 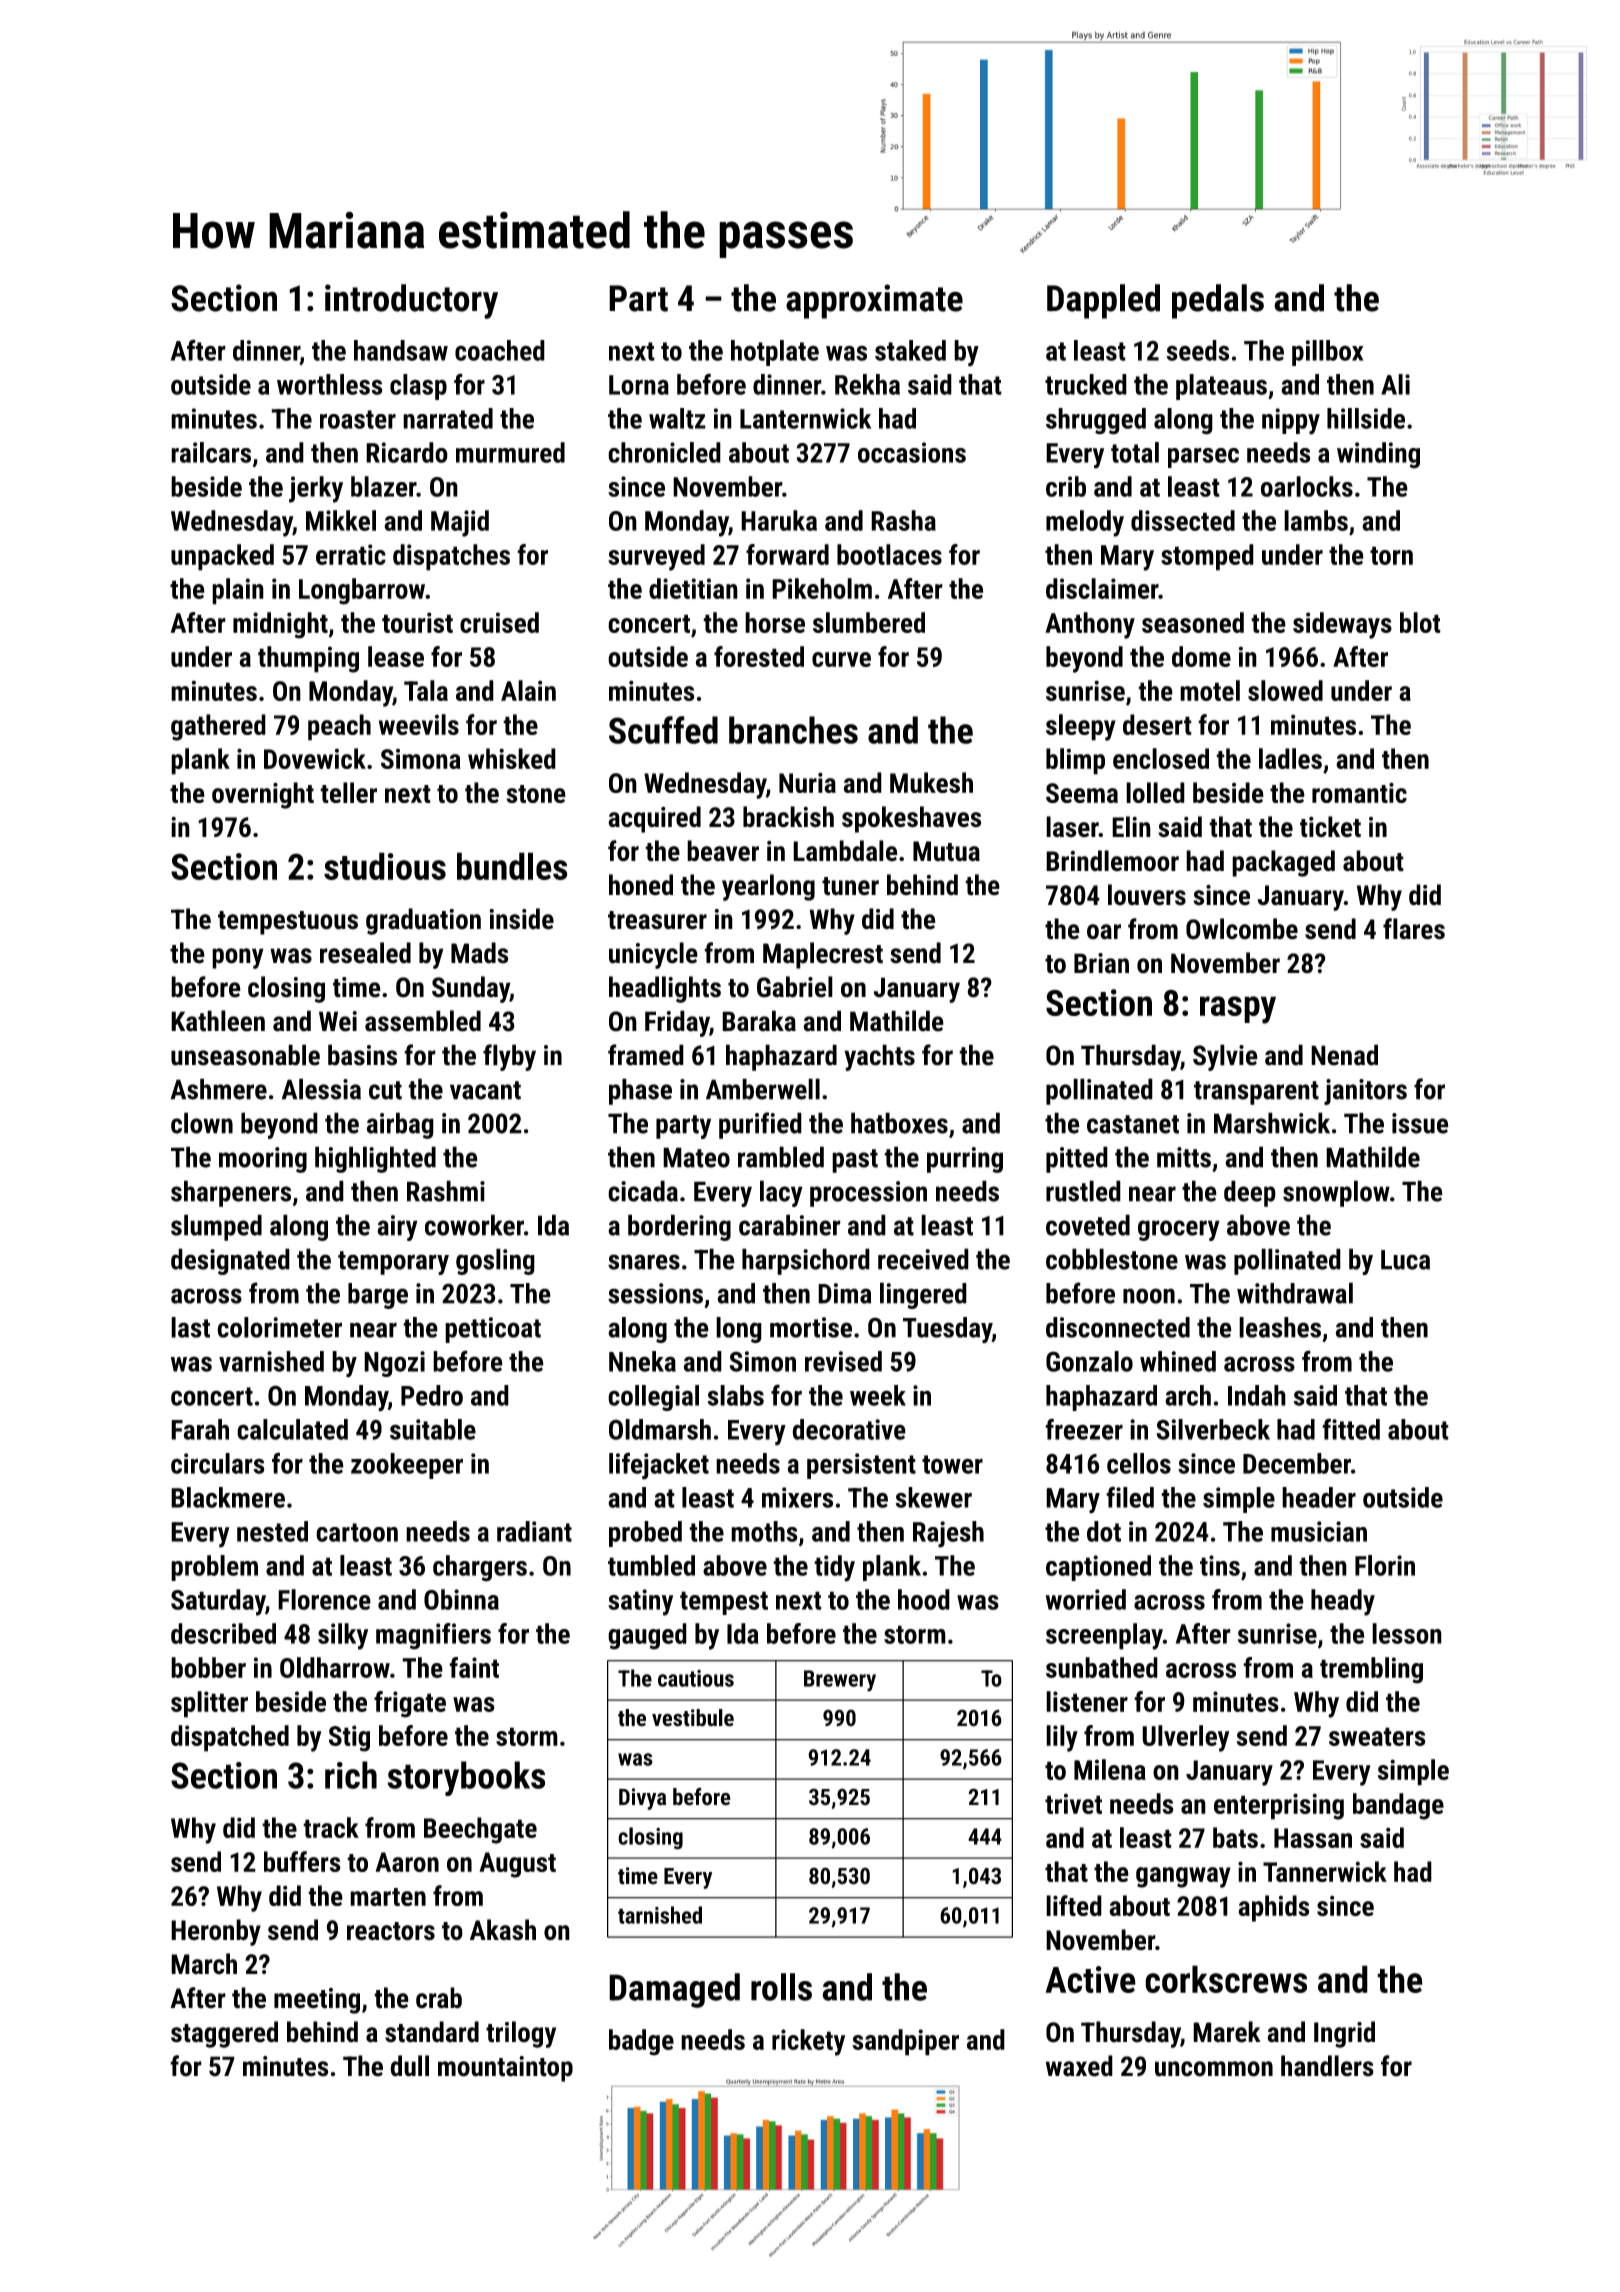 I want to click on Rajesh, so click(x=948, y=1534).
